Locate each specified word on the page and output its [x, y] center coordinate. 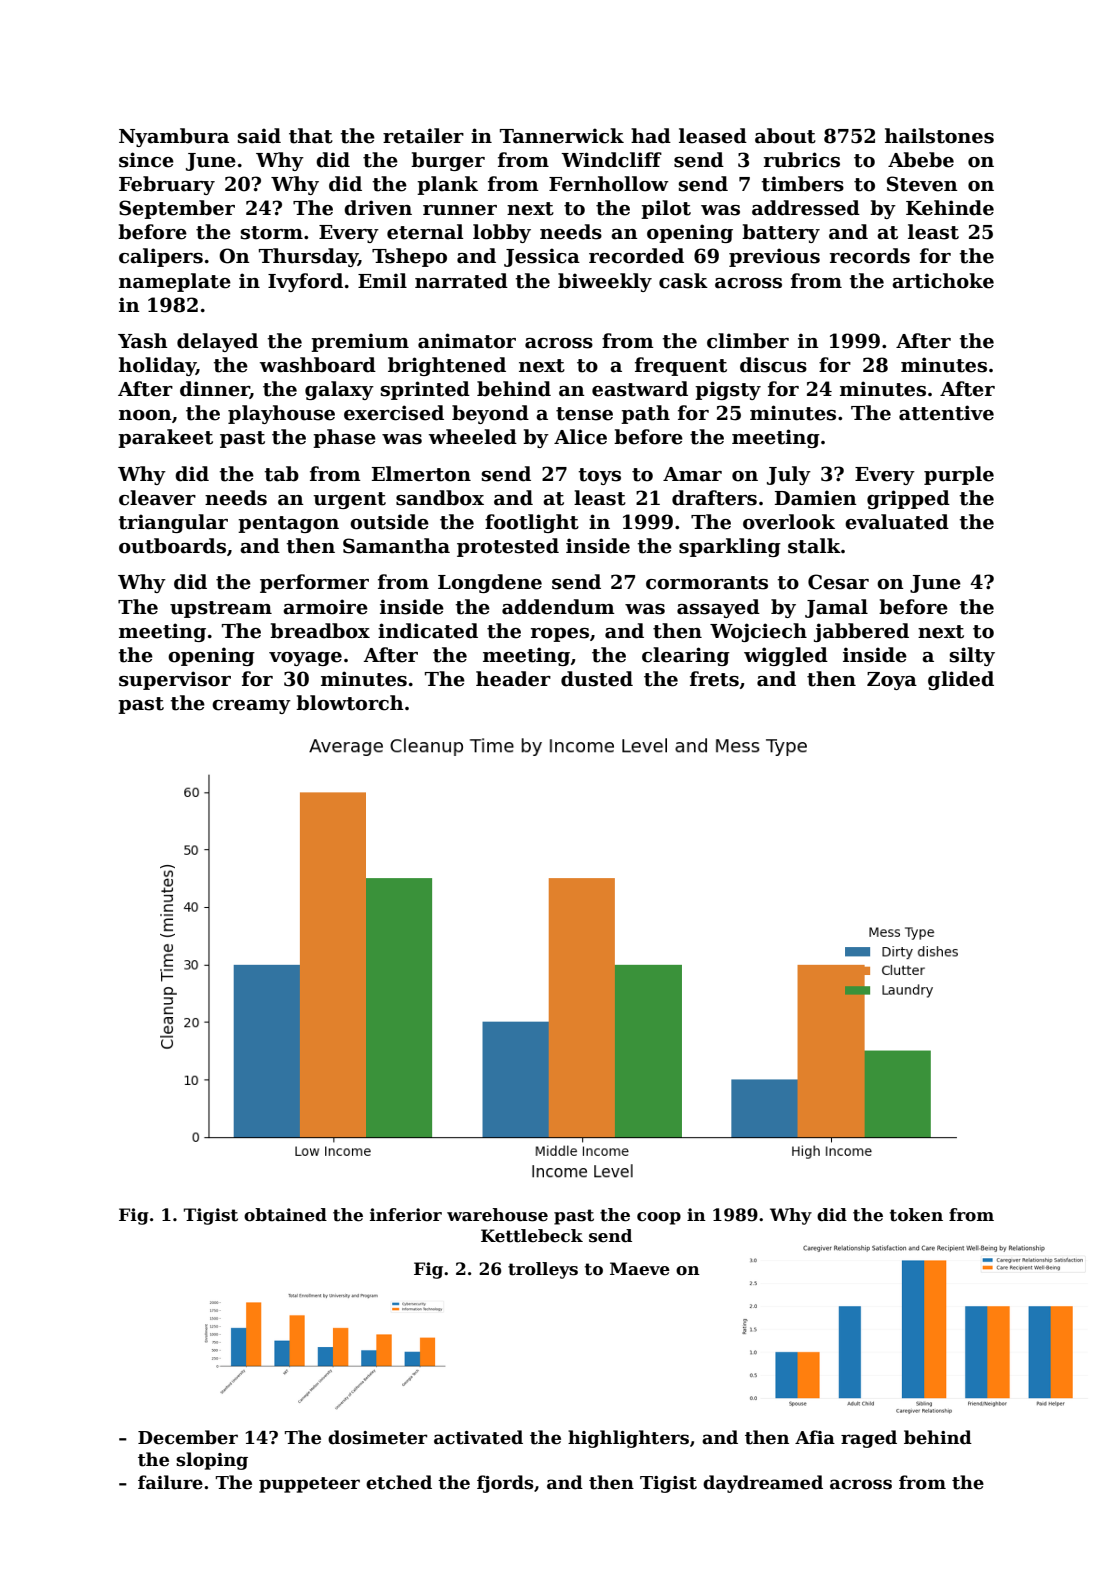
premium [360, 342]
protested [508, 547]
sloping [212, 1461]
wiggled [786, 656]
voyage [305, 659]
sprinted [425, 390]
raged [869, 1439]
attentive [946, 413]
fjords [505, 1484]
